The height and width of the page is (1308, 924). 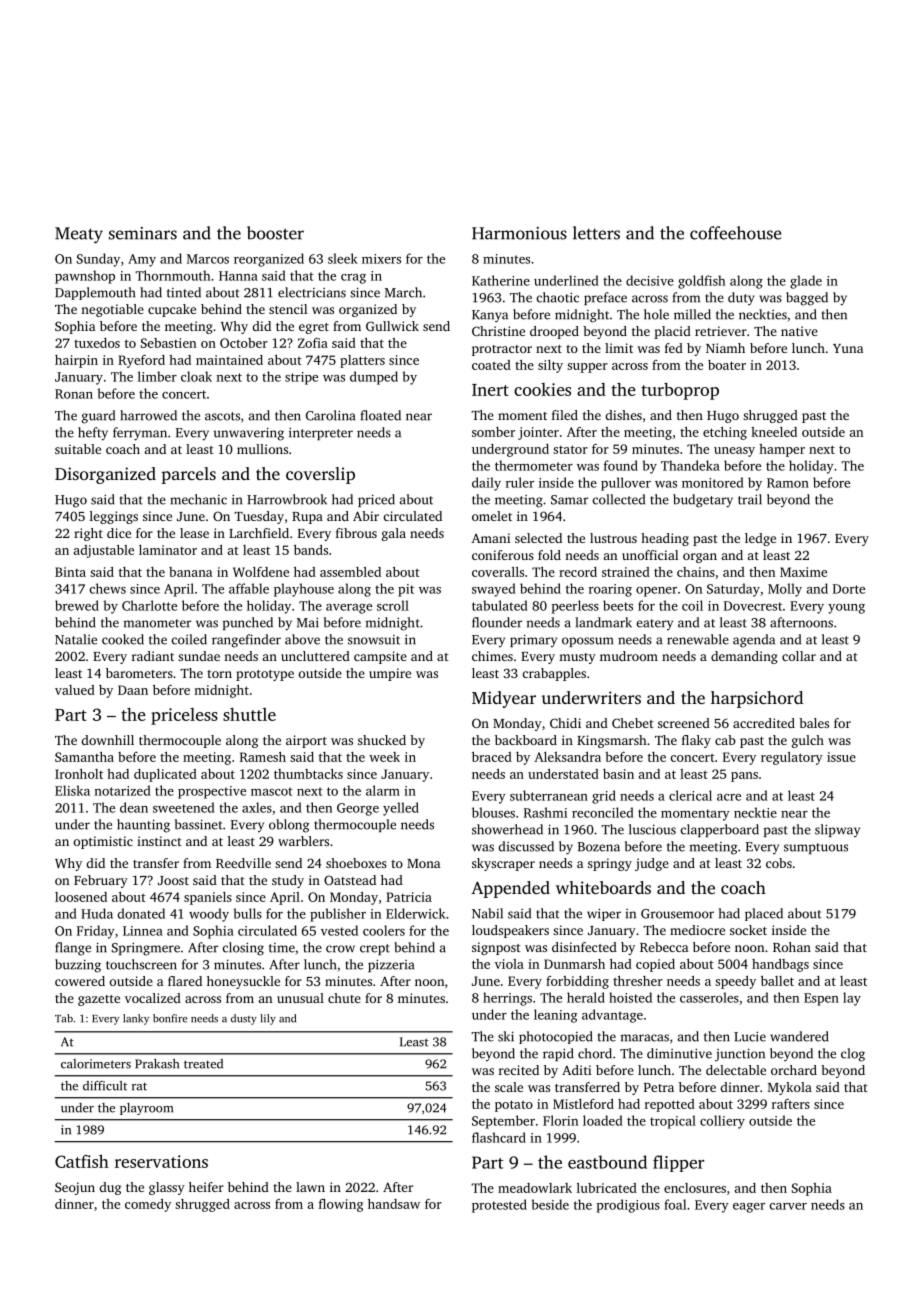 What do you see at coordinates (734, 452) in the page?
I see `uneasy` at bounding box center [734, 452].
